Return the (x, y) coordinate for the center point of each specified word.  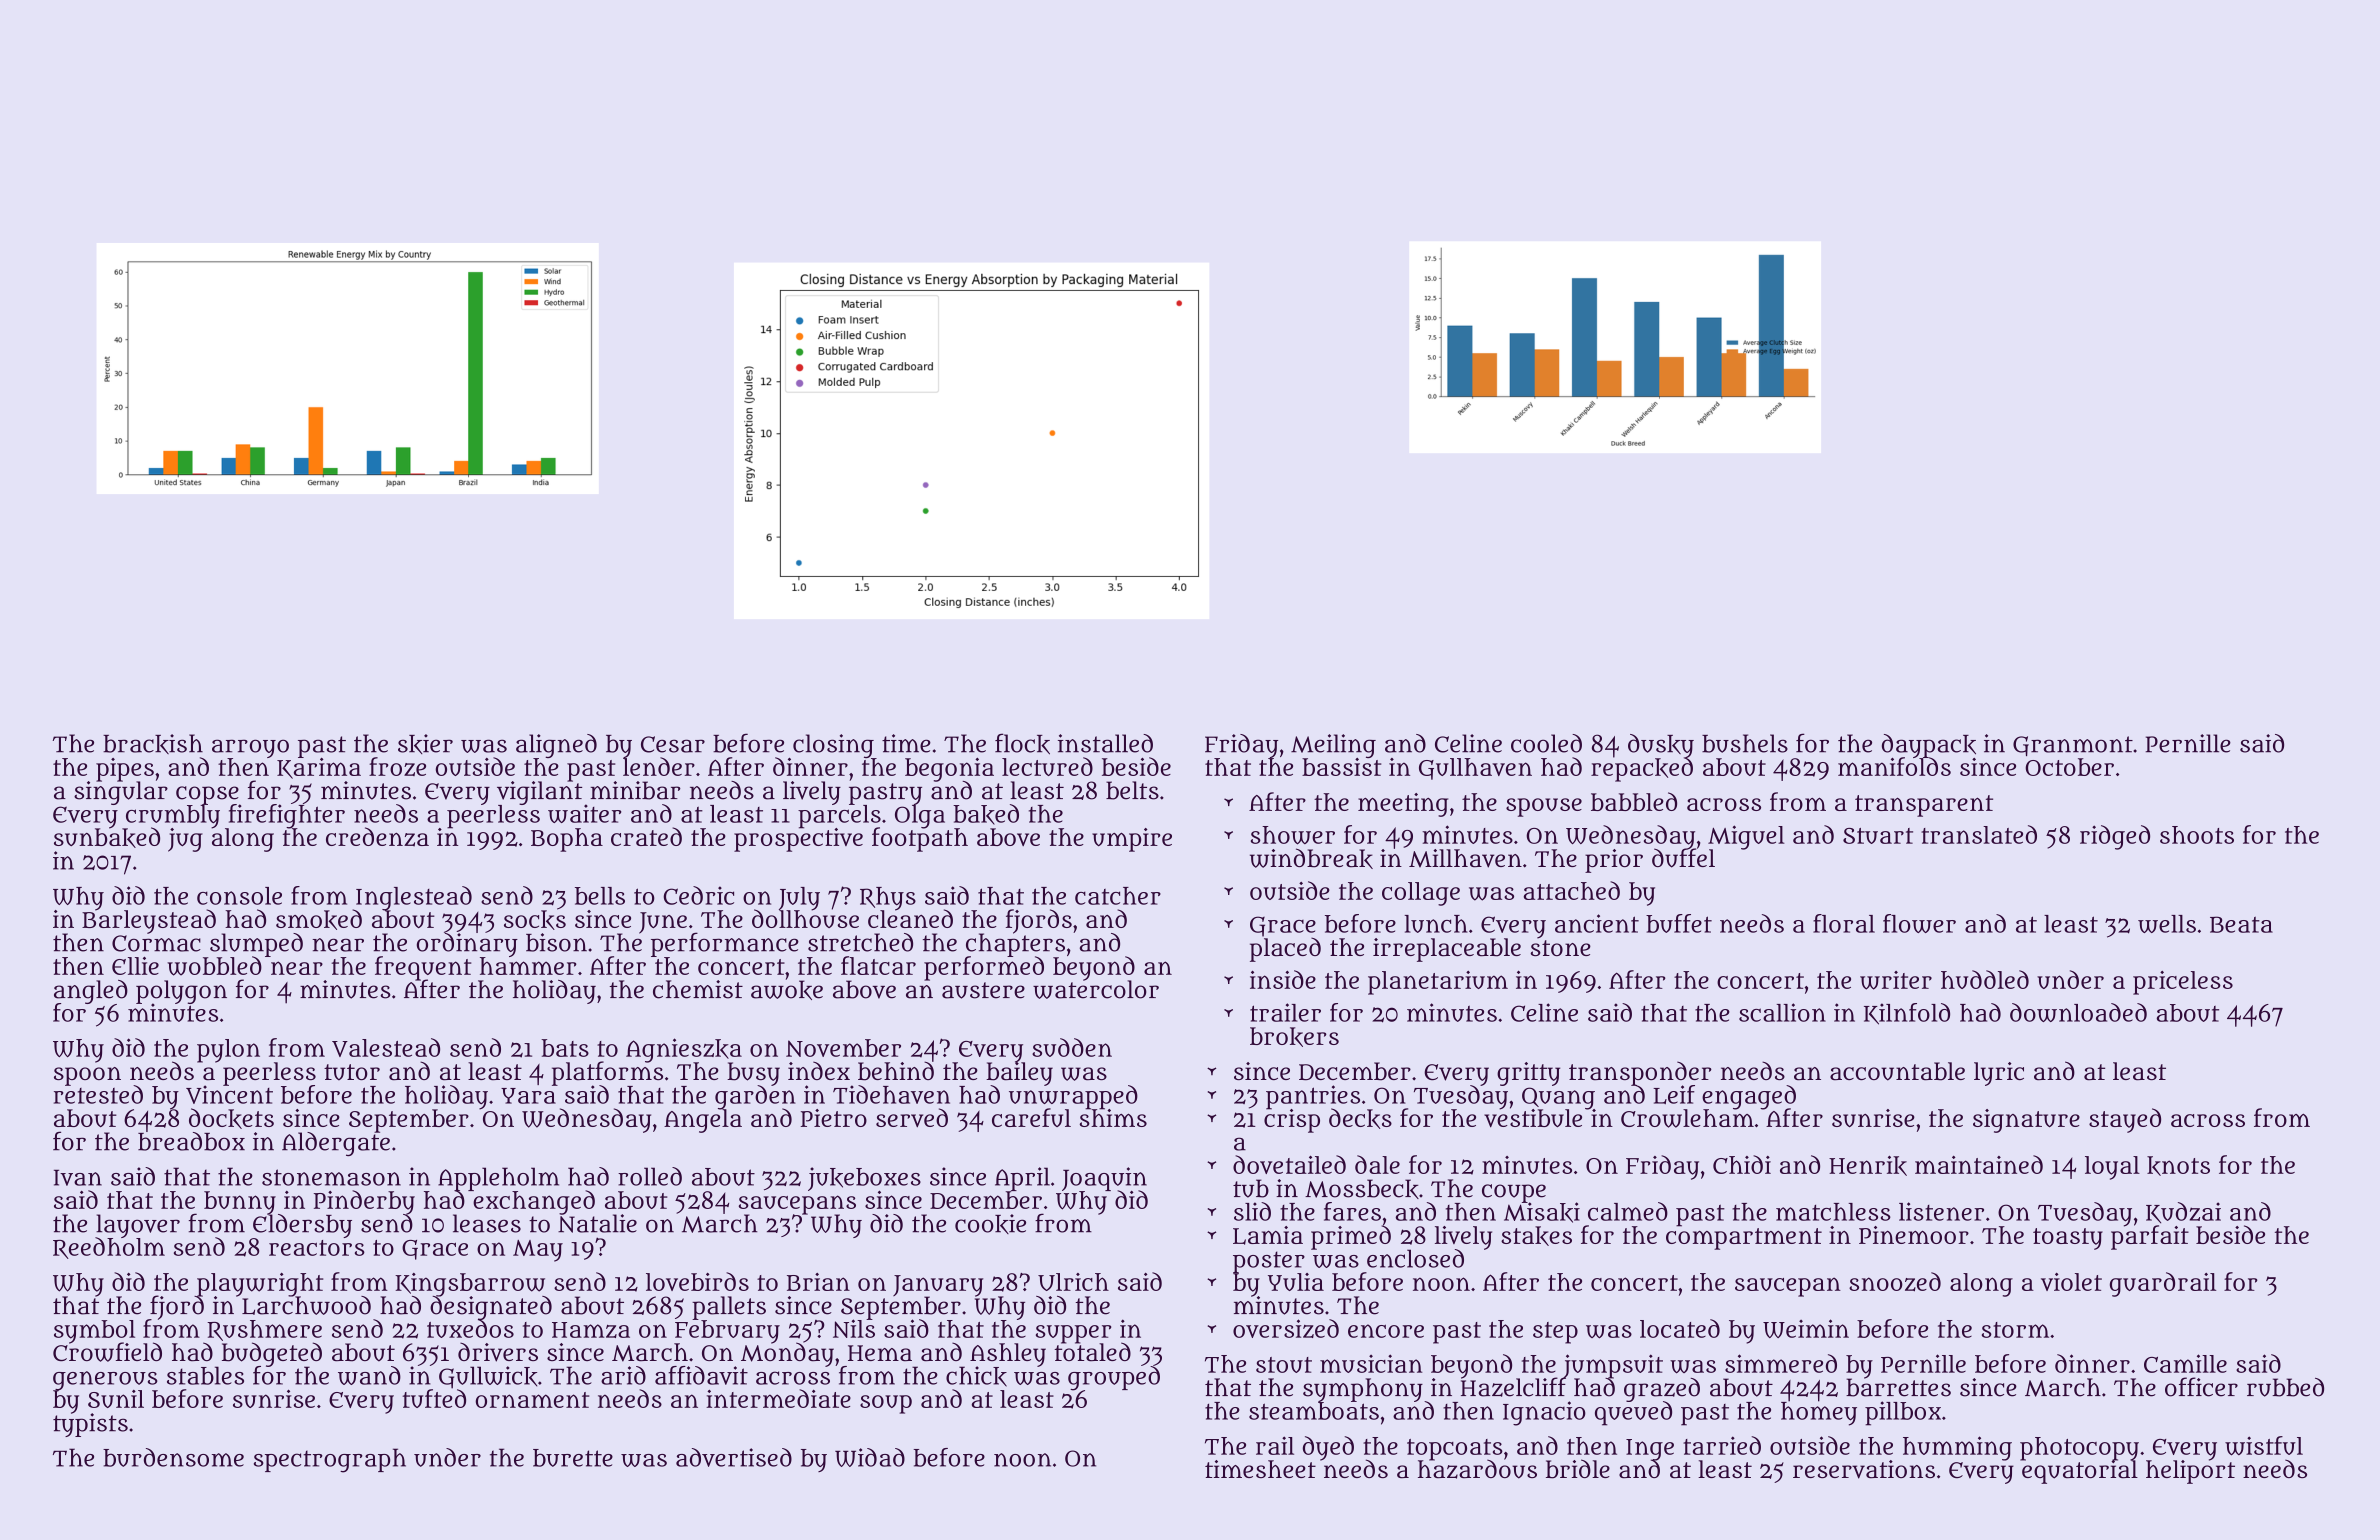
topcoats (1455, 1449)
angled (91, 992)
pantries (1313, 1097)
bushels (1745, 743)
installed (1105, 743)
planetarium (1438, 983)
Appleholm (498, 1179)
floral (1844, 923)
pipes (125, 769)
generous (105, 1380)
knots (2178, 1166)
